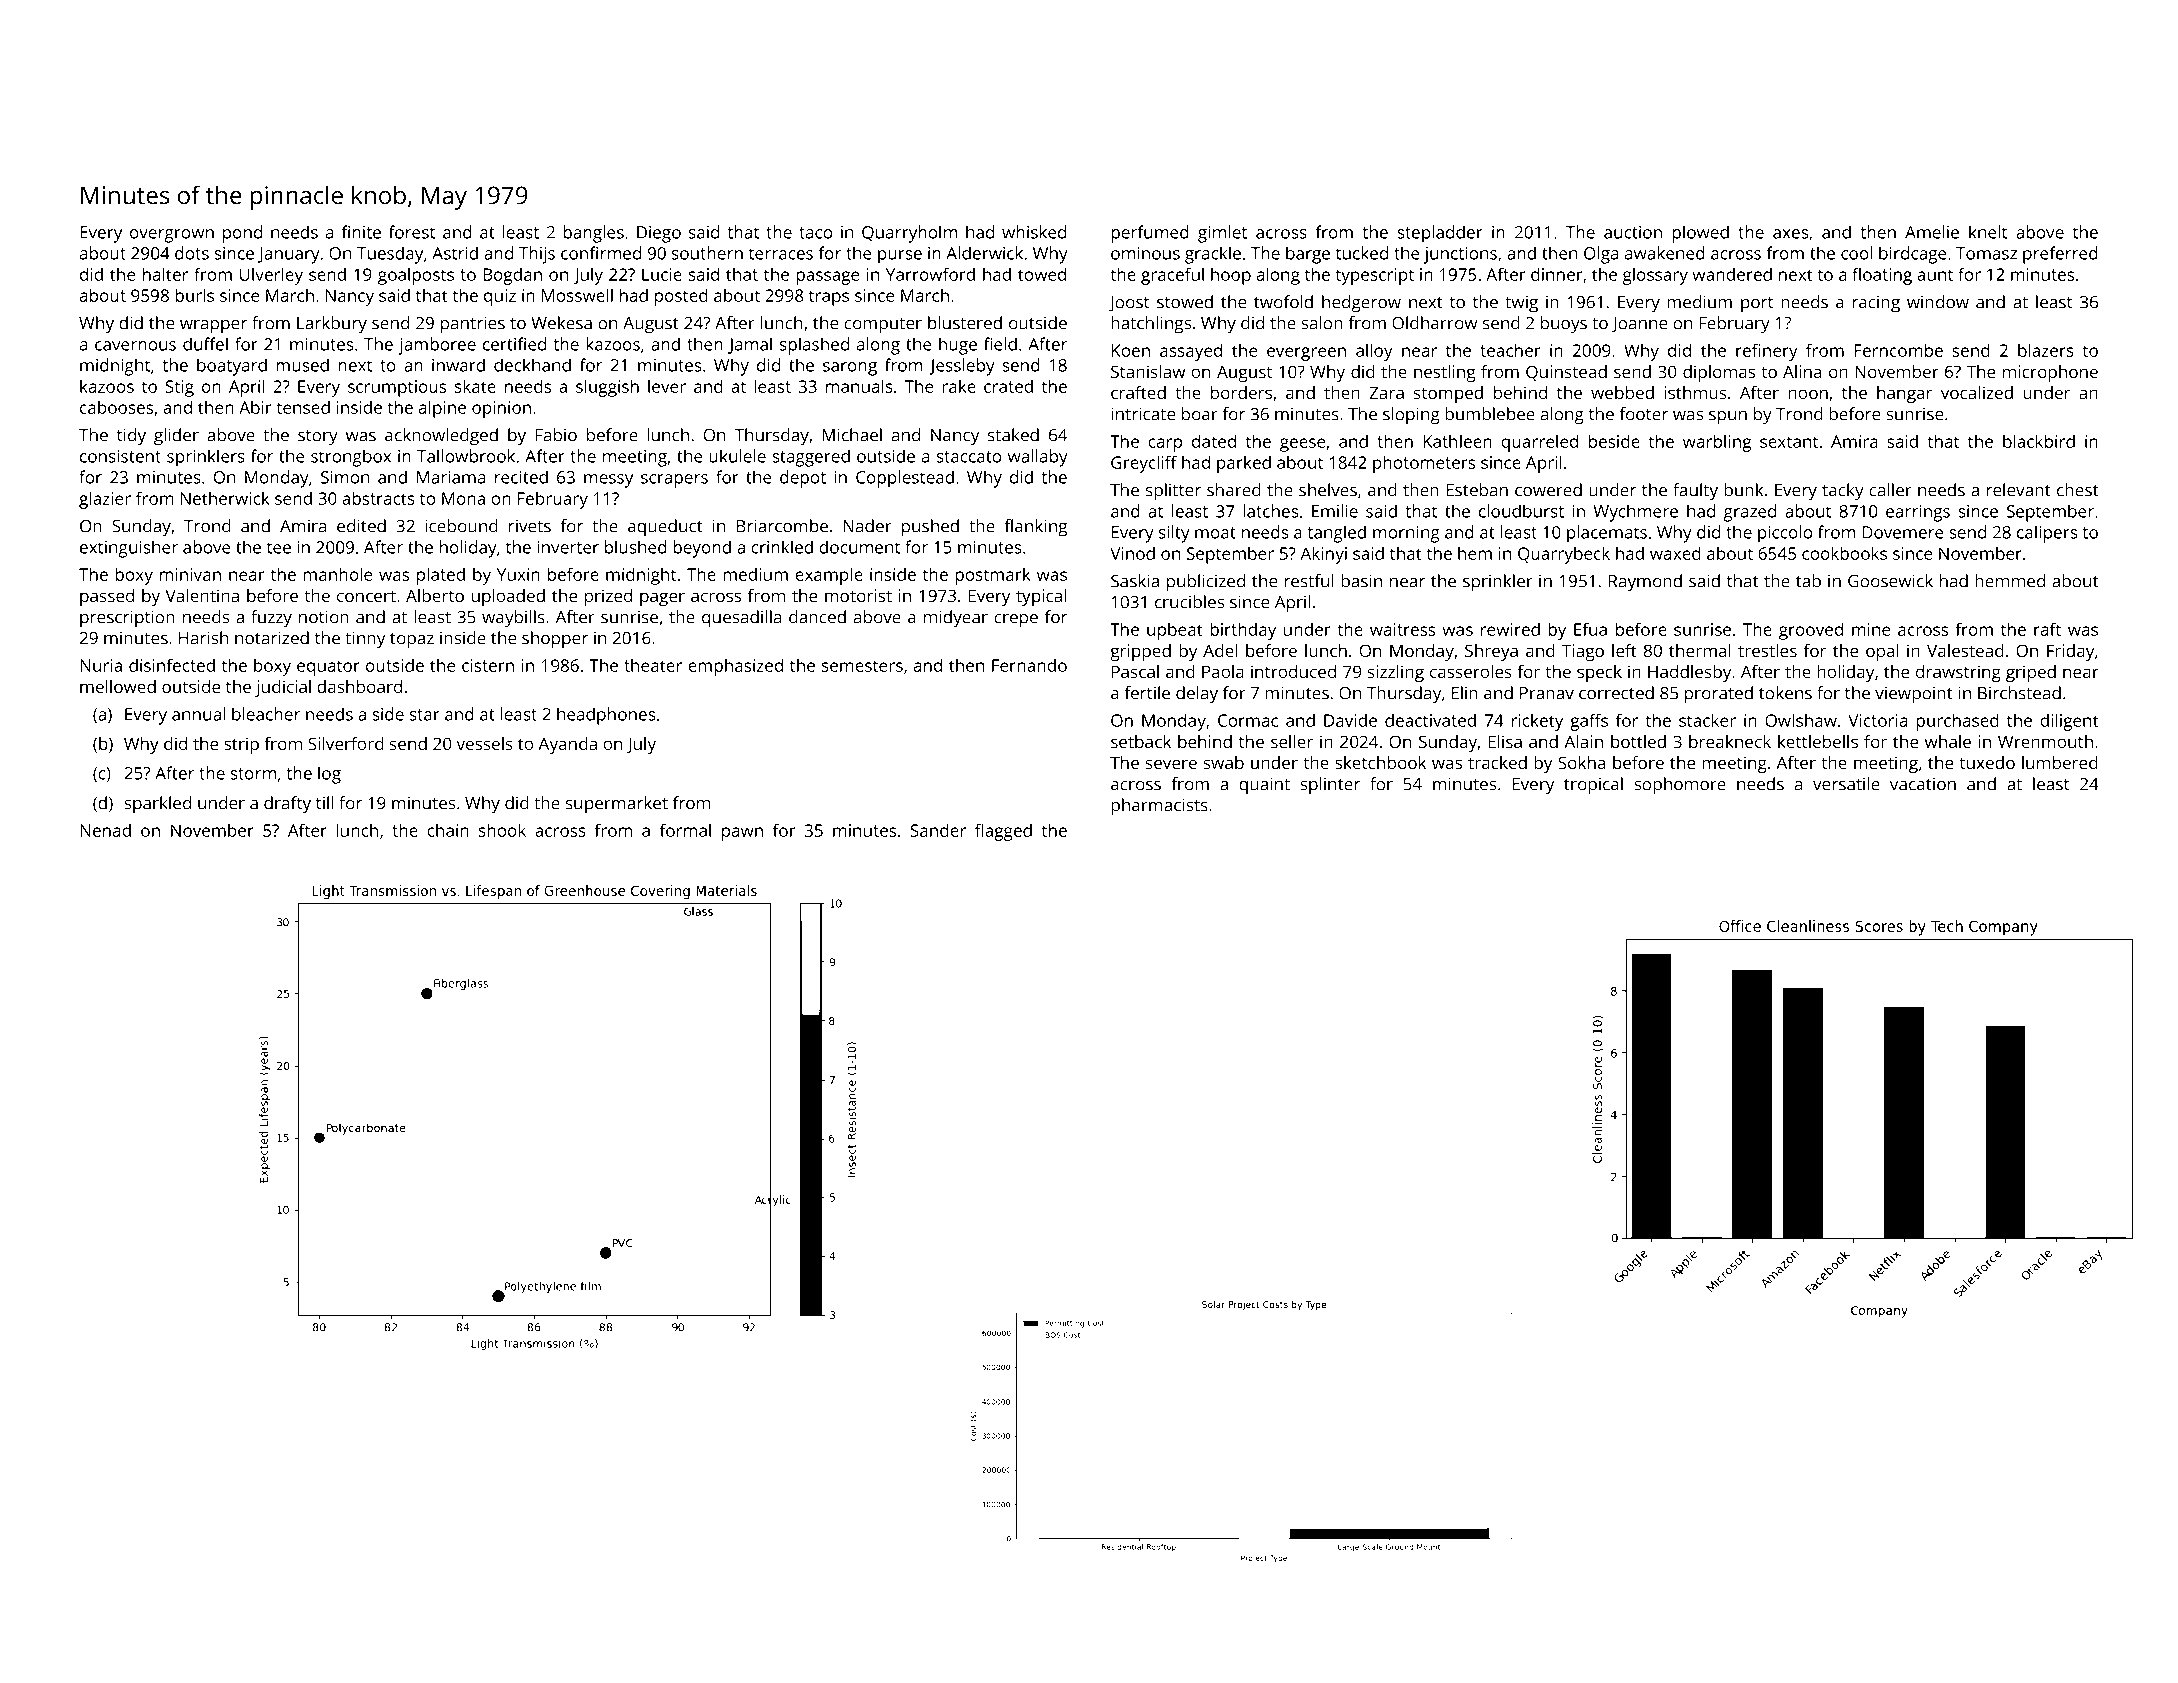 This page has width=2178, height=1683. What do you see at coordinates (165, 274) in the page?
I see `halter` at bounding box center [165, 274].
